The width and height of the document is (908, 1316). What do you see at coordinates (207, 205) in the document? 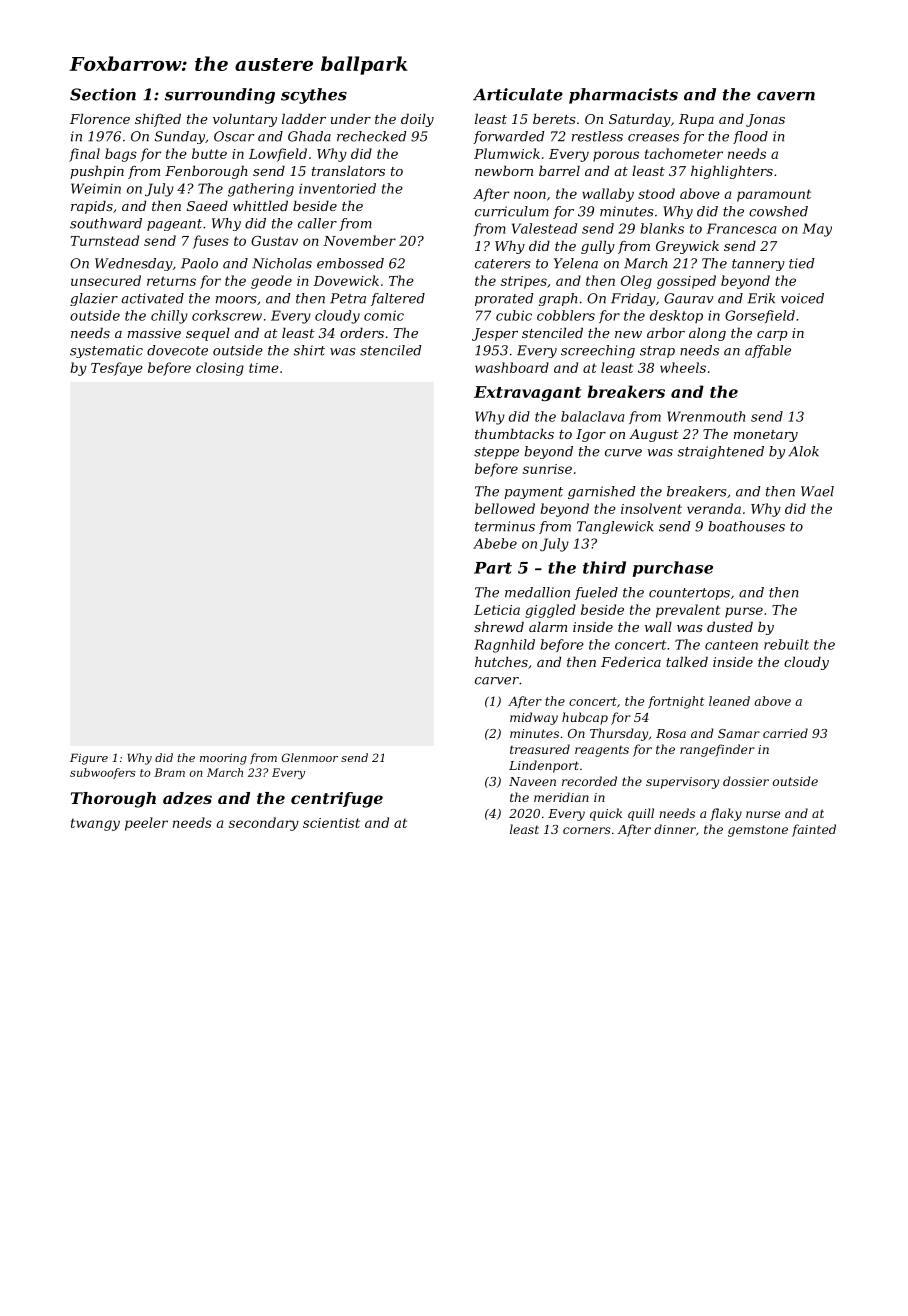
I see `Saeed` at bounding box center [207, 205].
